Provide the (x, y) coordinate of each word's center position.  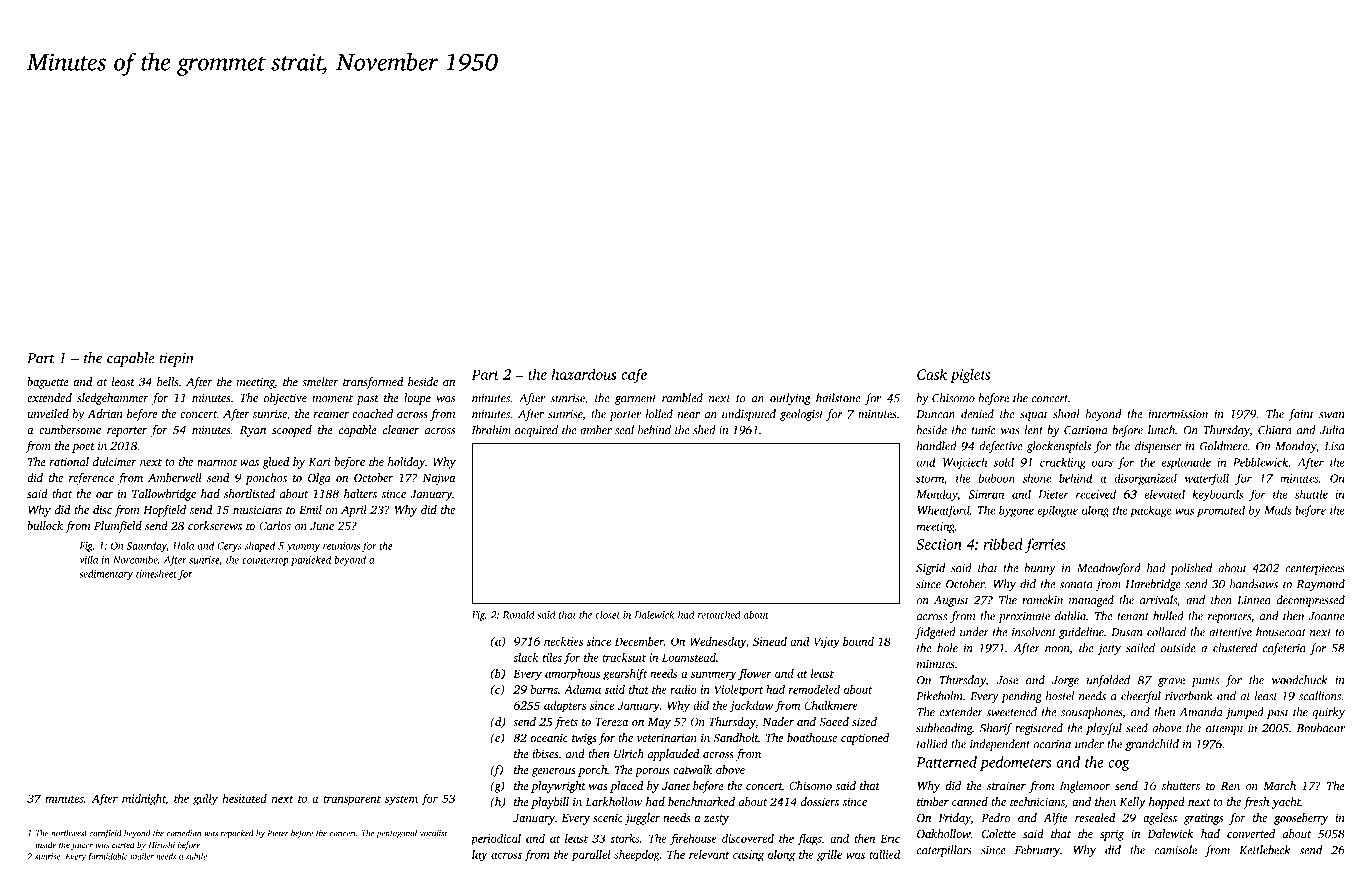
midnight (144, 800)
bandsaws (1254, 584)
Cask (932, 374)
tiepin (177, 360)
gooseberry (1301, 819)
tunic (983, 430)
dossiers (820, 801)
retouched (719, 614)
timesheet (156, 573)
